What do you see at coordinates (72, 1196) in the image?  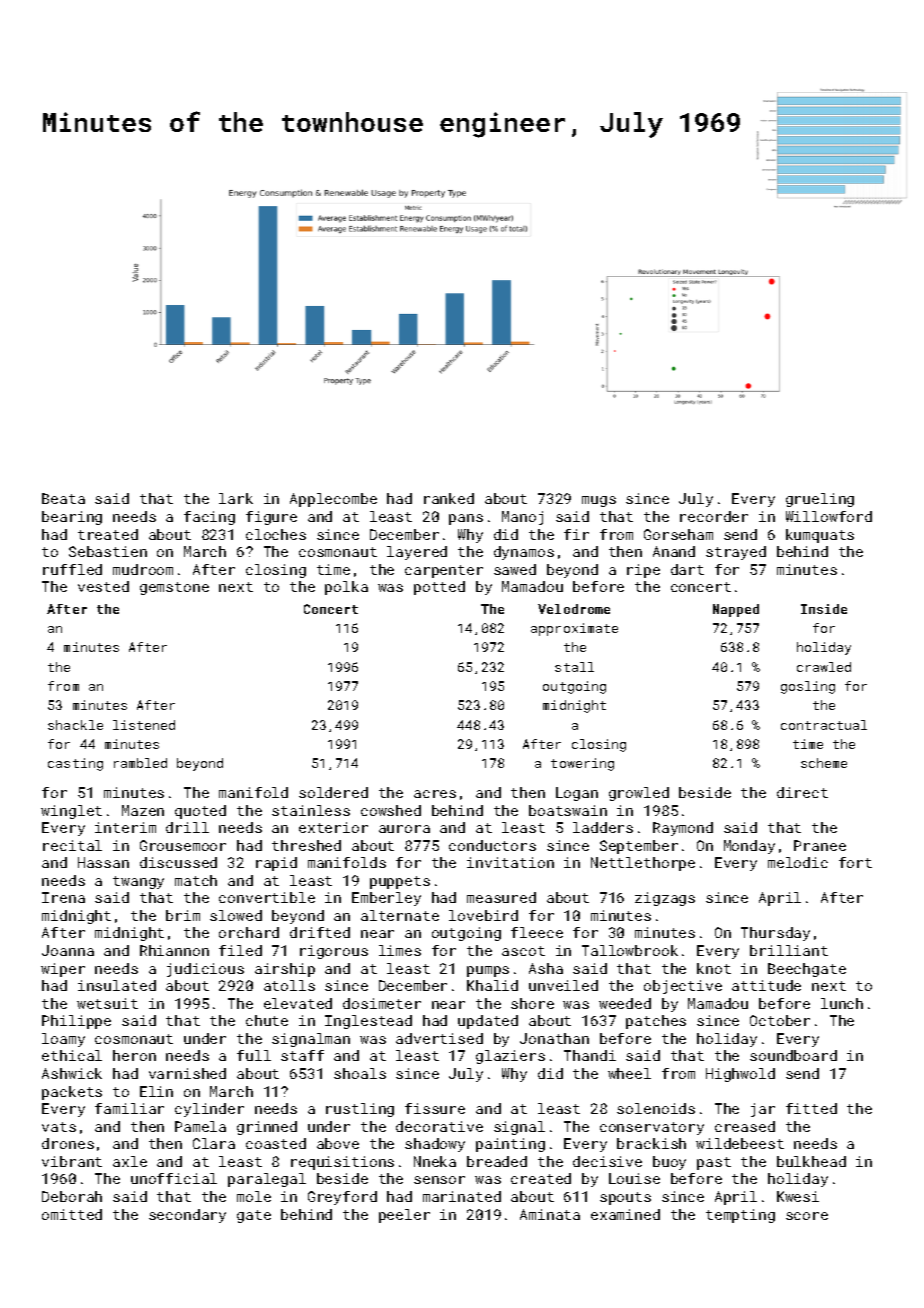 I see `Deborah` at bounding box center [72, 1196].
